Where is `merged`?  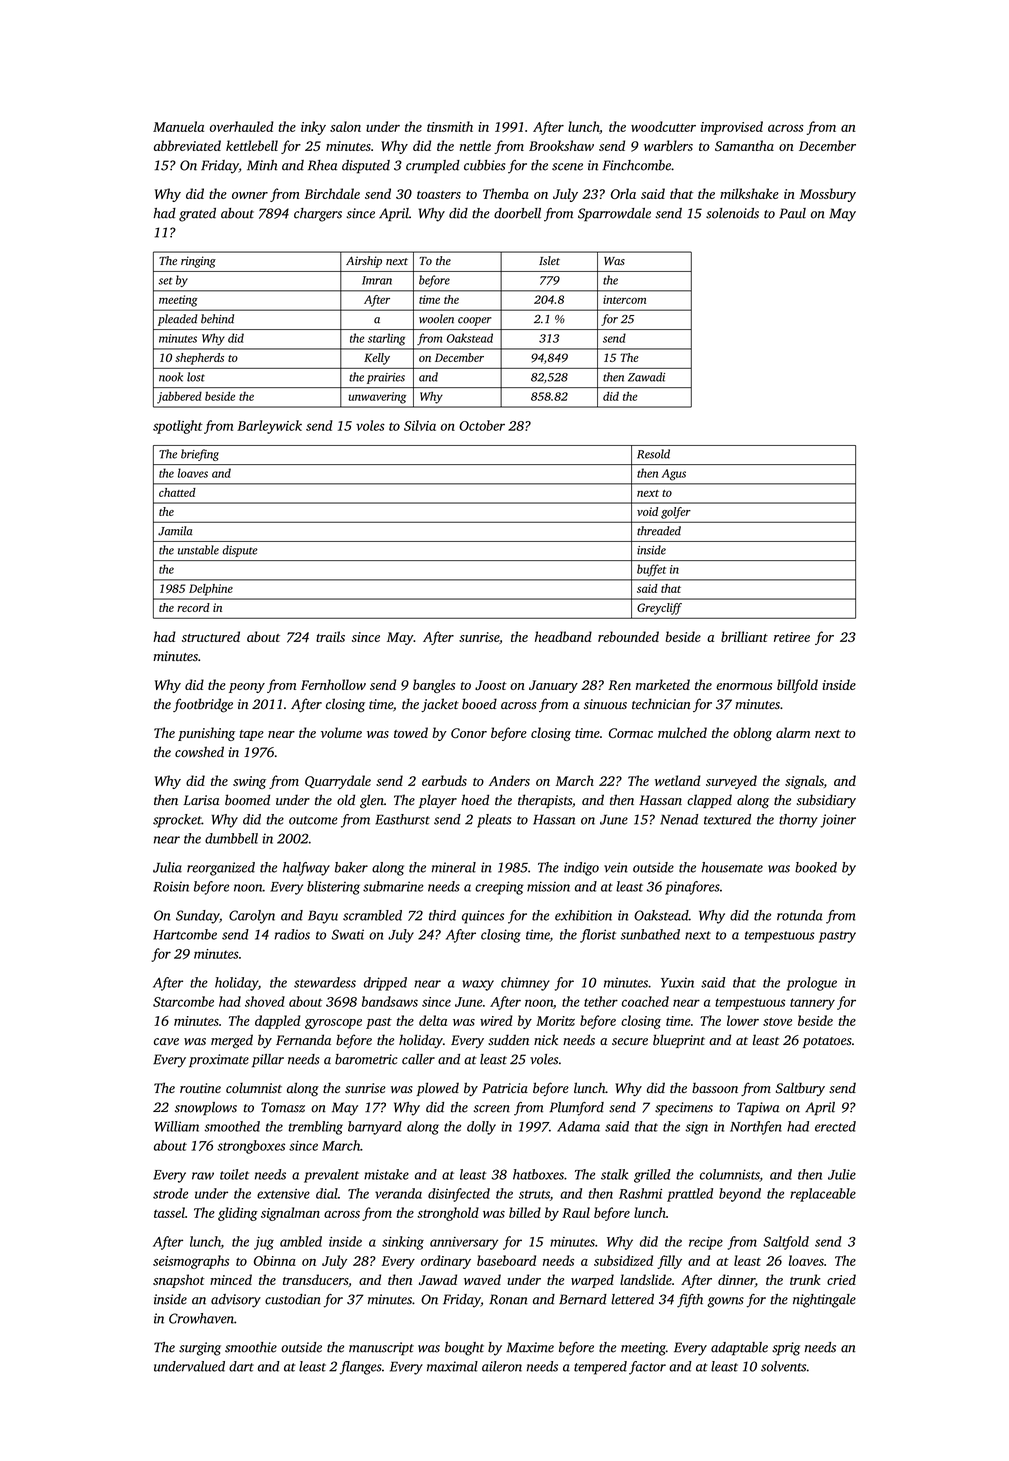 merged is located at coordinates (232, 1041).
